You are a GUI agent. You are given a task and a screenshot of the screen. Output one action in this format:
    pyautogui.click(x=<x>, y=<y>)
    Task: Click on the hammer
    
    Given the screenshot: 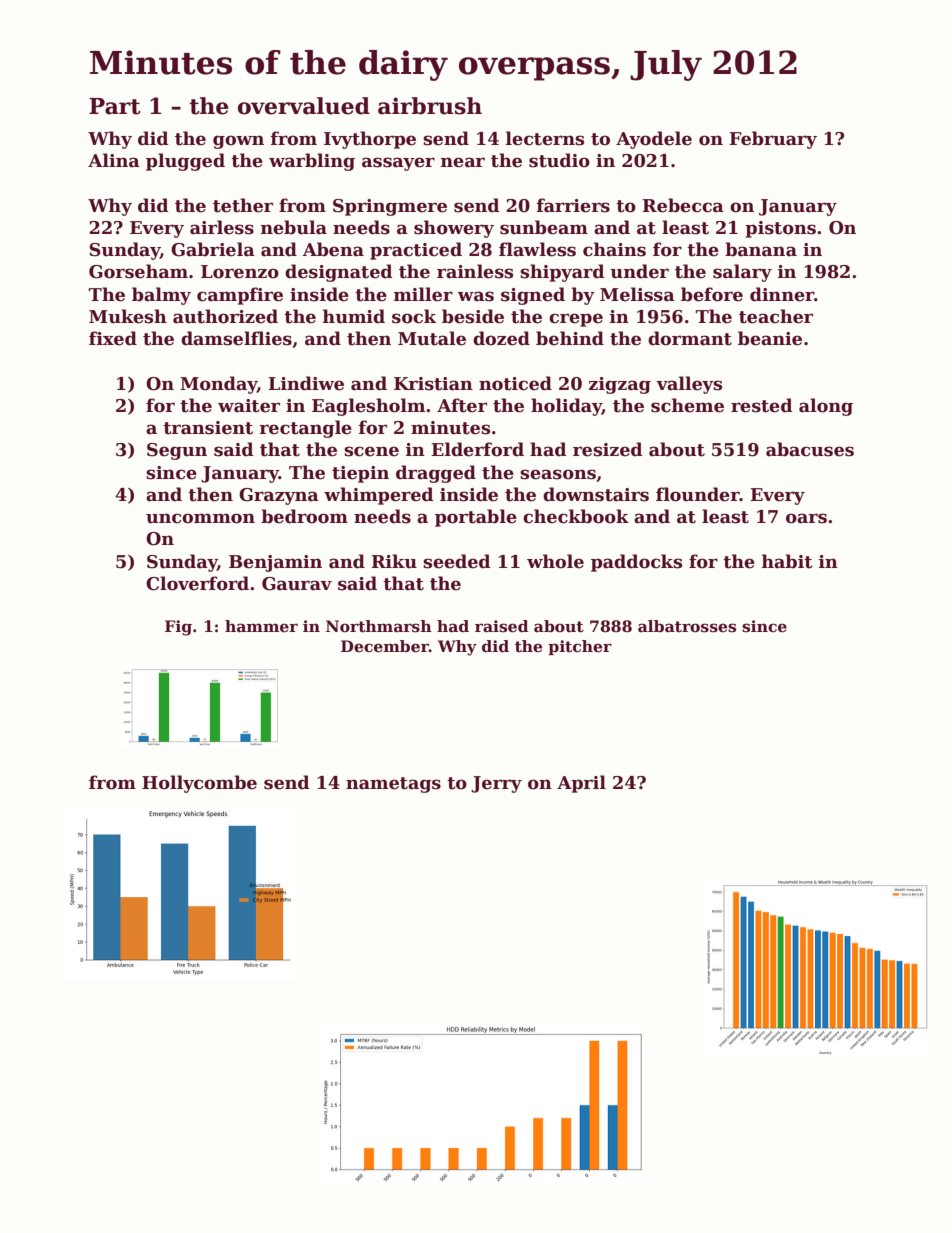 What is the action you would take?
    pyautogui.click(x=261, y=626)
